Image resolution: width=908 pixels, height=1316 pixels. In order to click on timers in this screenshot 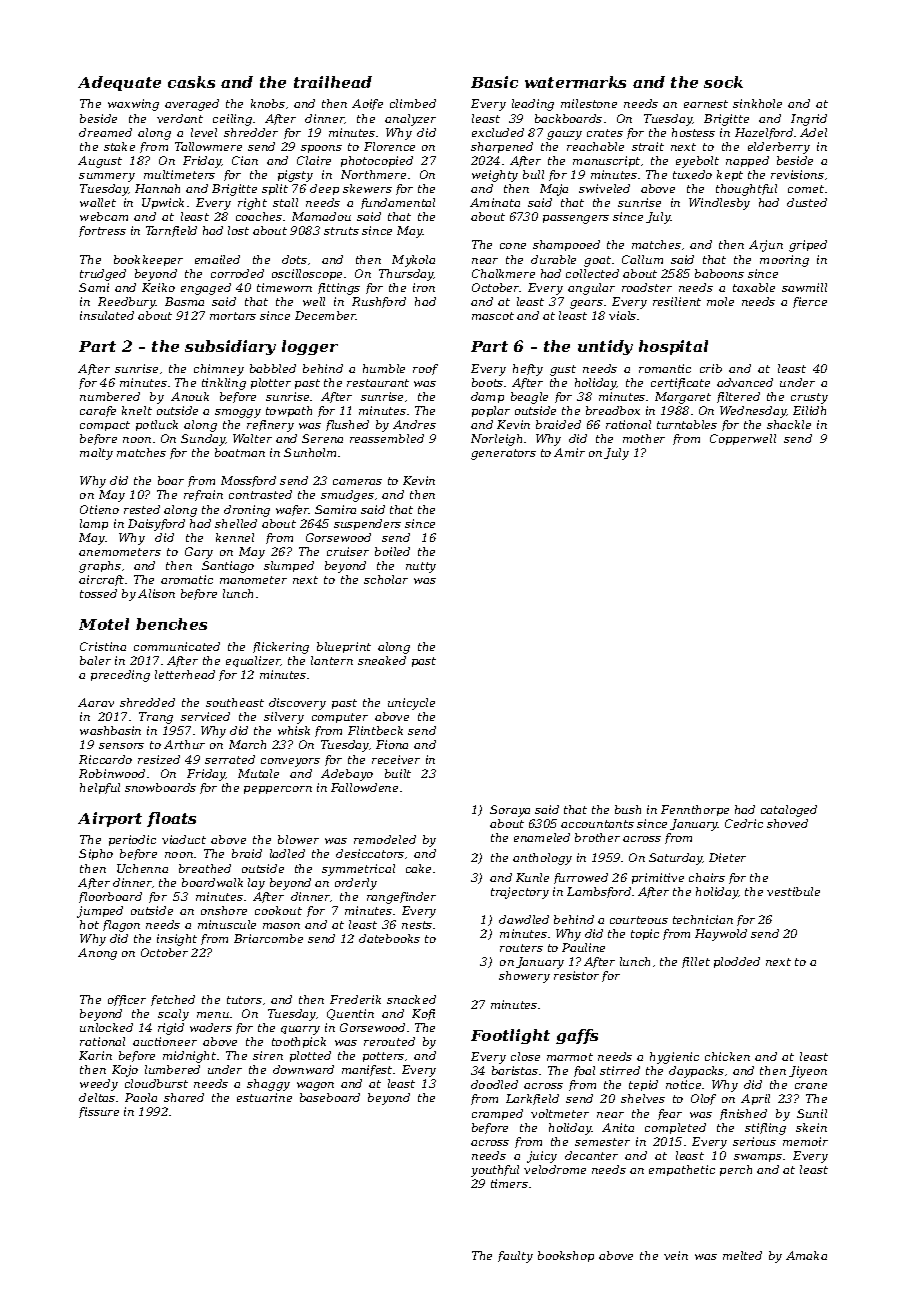, I will do `click(509, 1183)`.
